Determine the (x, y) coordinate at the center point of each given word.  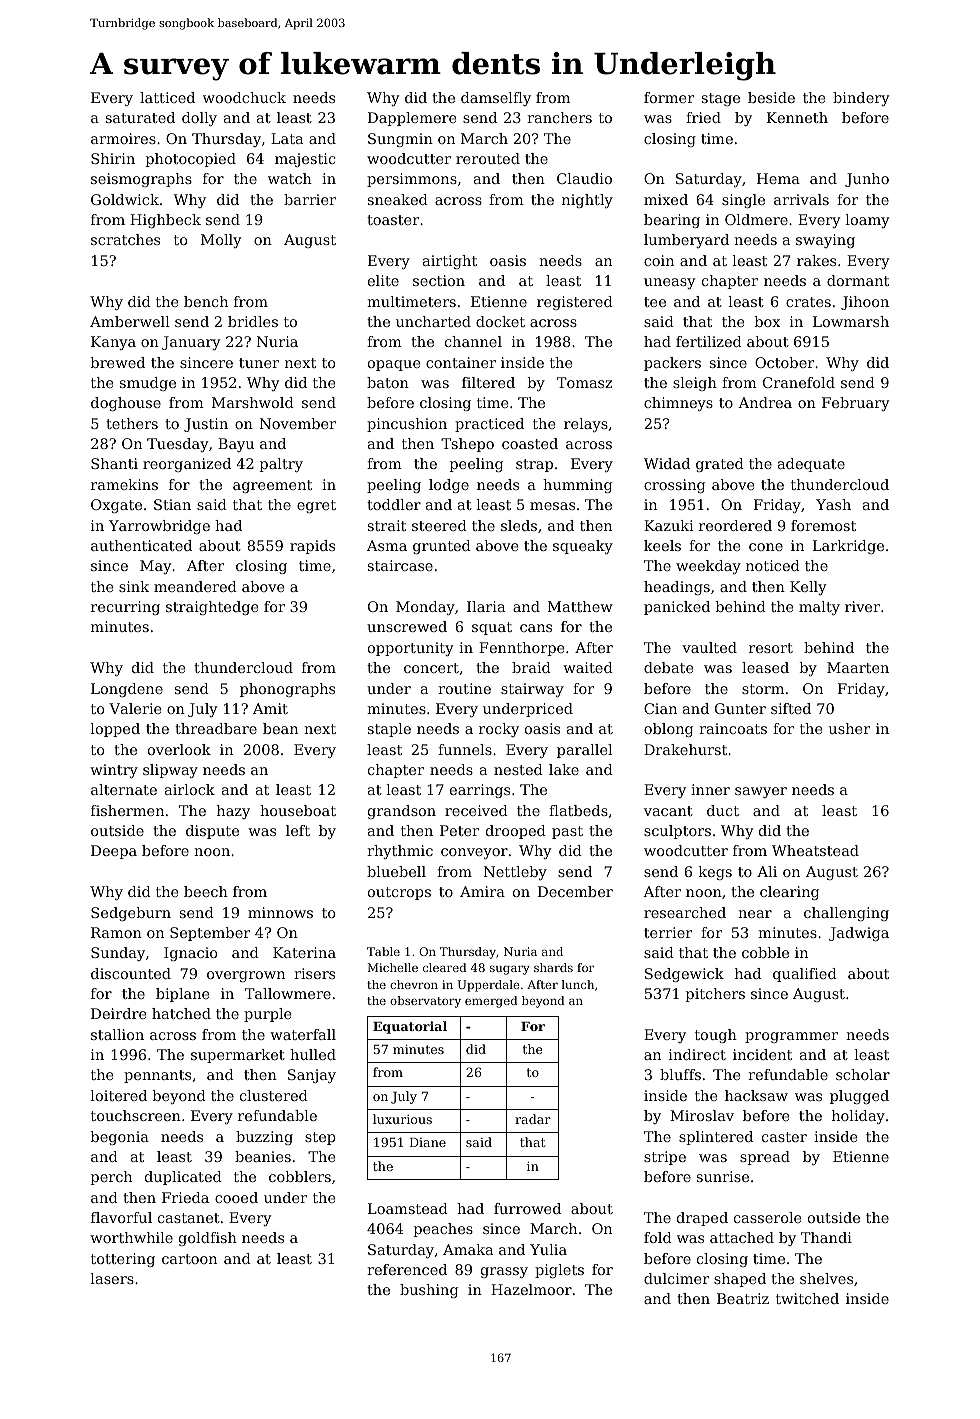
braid (531, 667)
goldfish (208, 1239)
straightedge (212, 608)
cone (766, 547)
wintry (114, 771)
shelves (826, 1278)
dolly (199, 119)
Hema (778, 178)
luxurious (402, 1119)
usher (849, 728)
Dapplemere (412, 119)
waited (588, 667)
